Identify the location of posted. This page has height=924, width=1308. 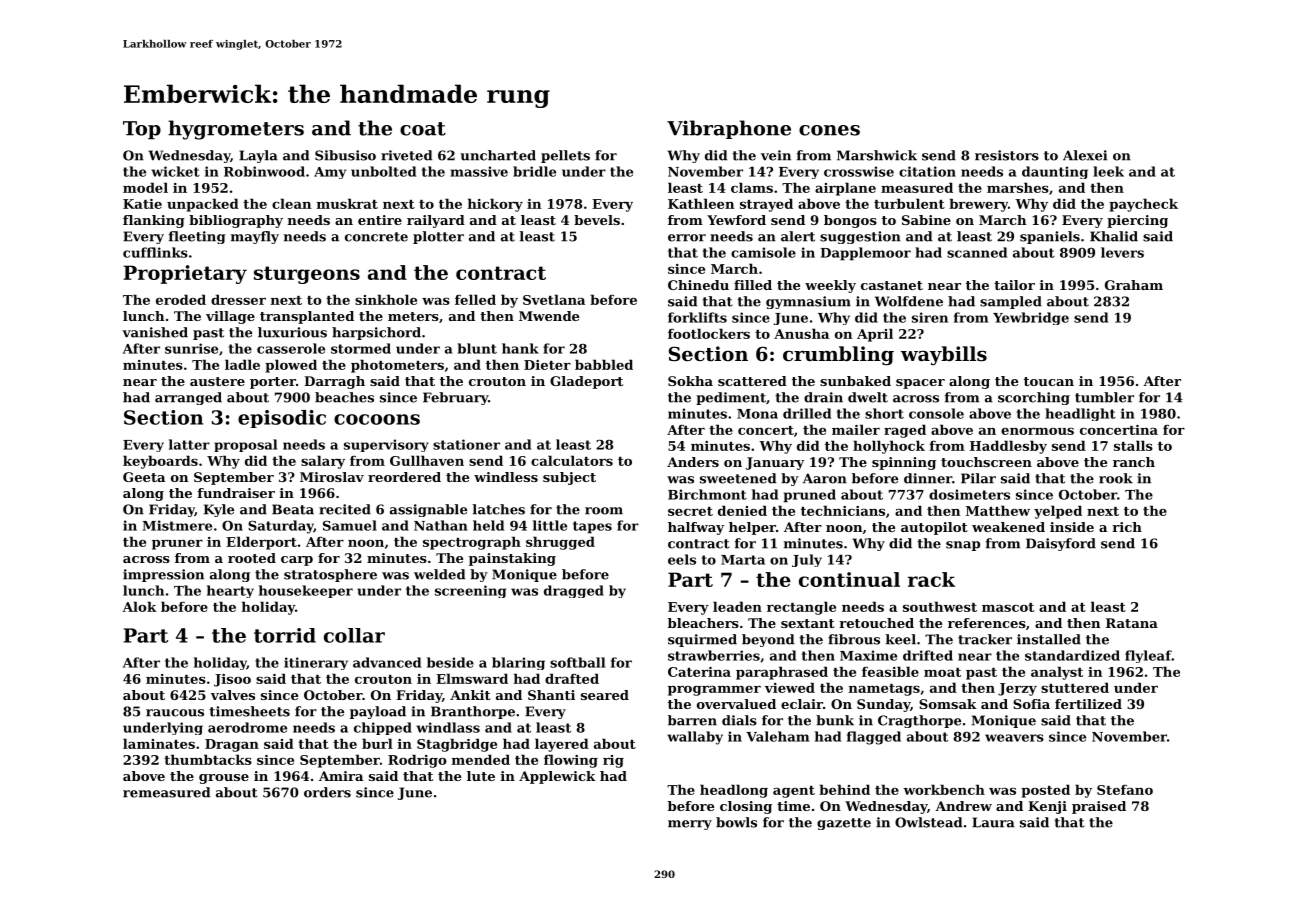
(1045, 791).
